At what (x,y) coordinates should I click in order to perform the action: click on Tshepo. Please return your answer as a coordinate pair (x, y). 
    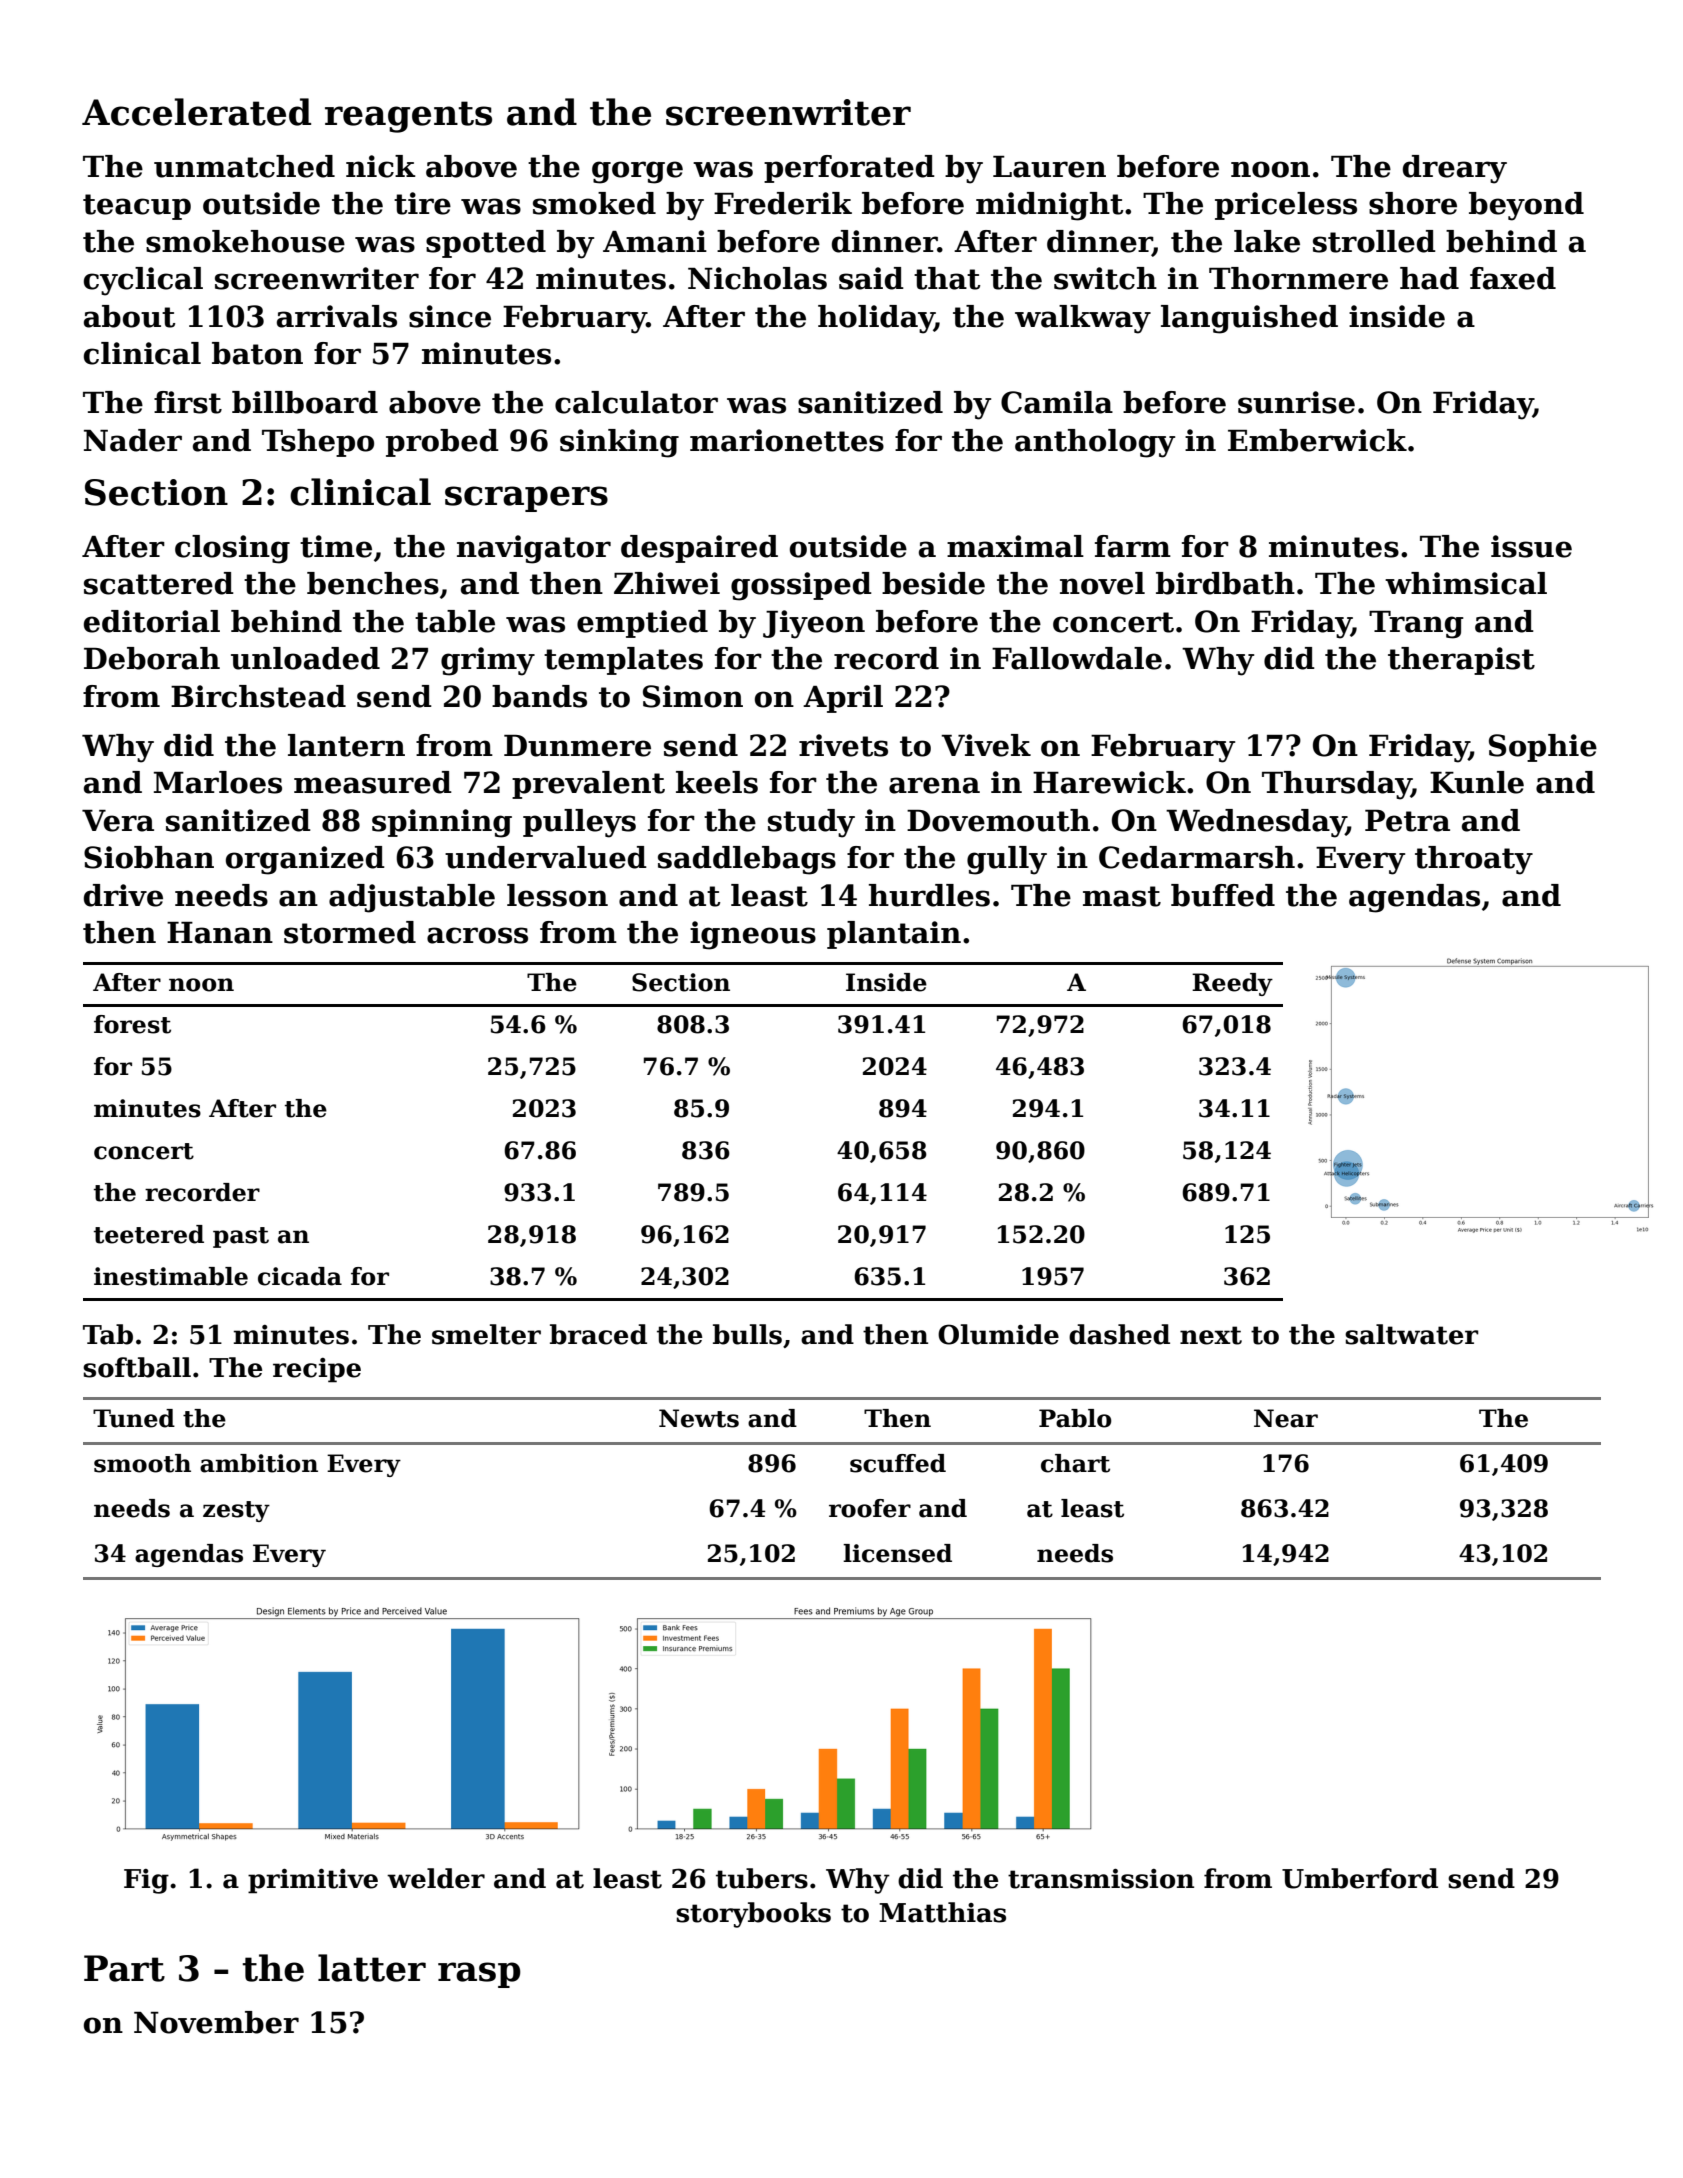
    Looking at the image, I should click on (318, 443).
